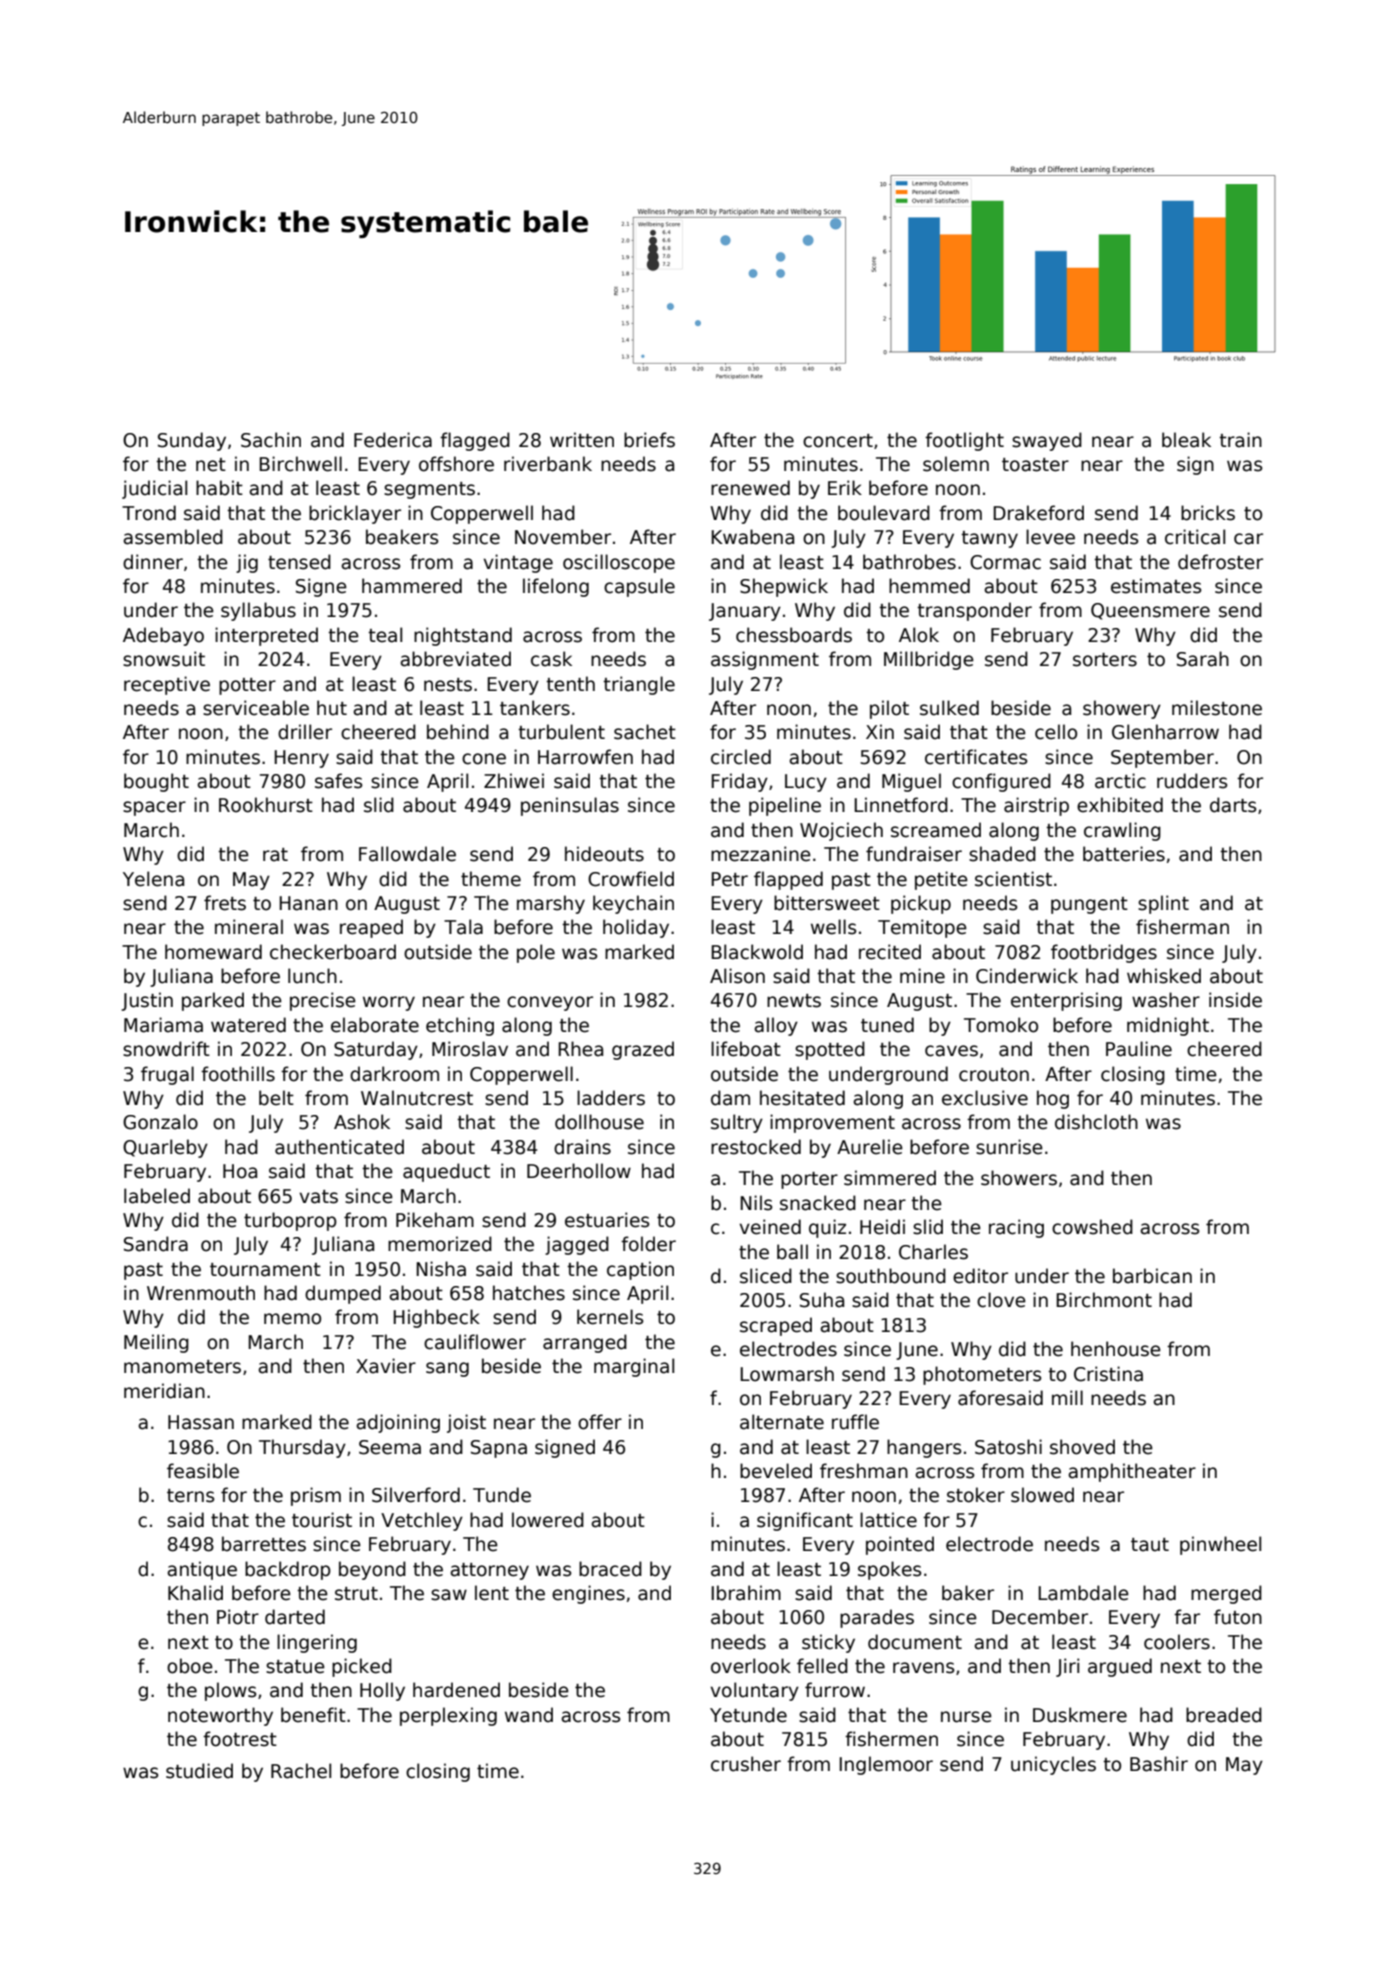 This page has width=1386, height=1969. I want to click on shoved, so click(1082, 1447).
